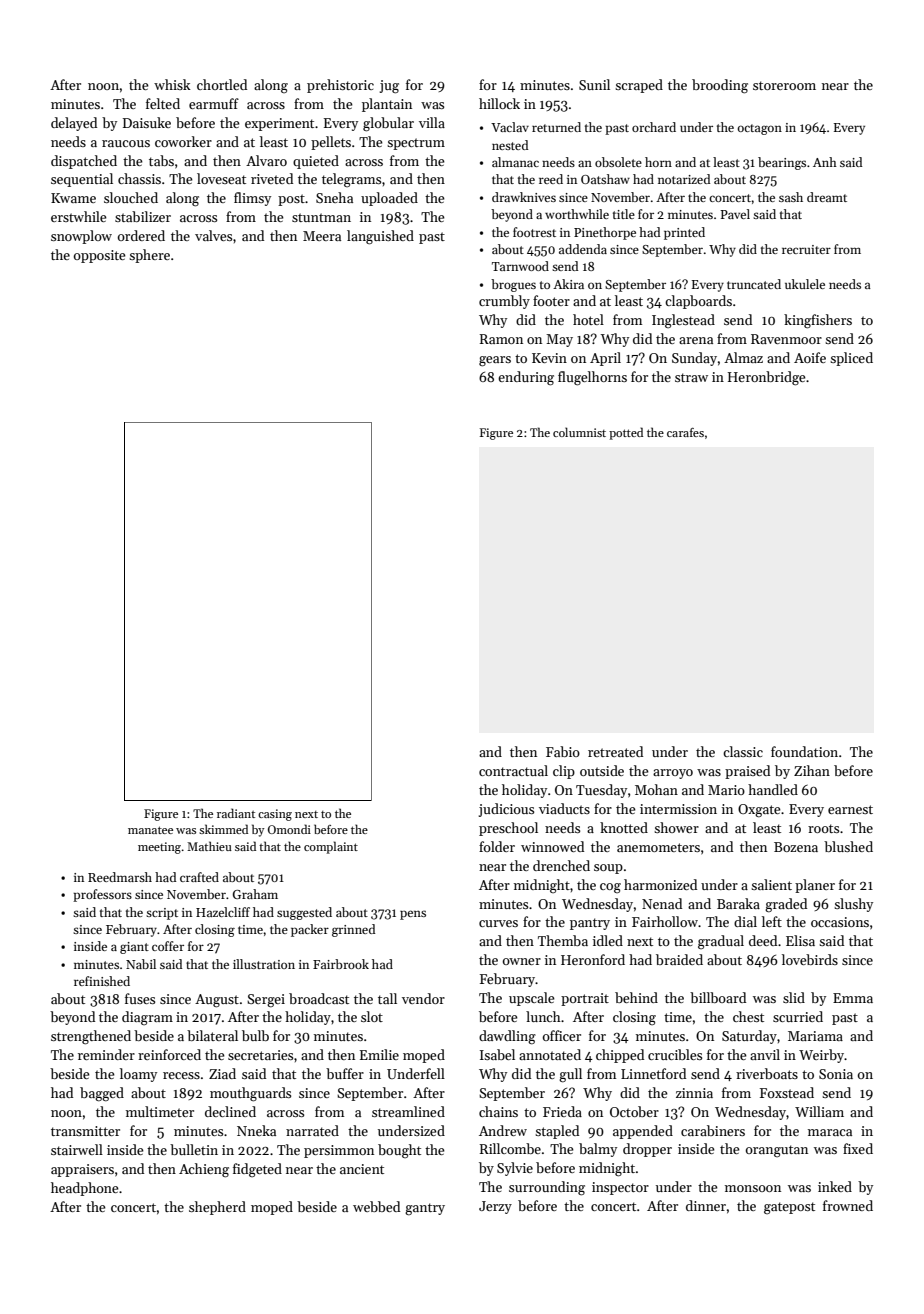 The width and height of the screenshot is (924, 1314). What do you see at coordinates (85, 1189) in the screenshot?
I see `headphone` at bounding box center [85, 1189].
